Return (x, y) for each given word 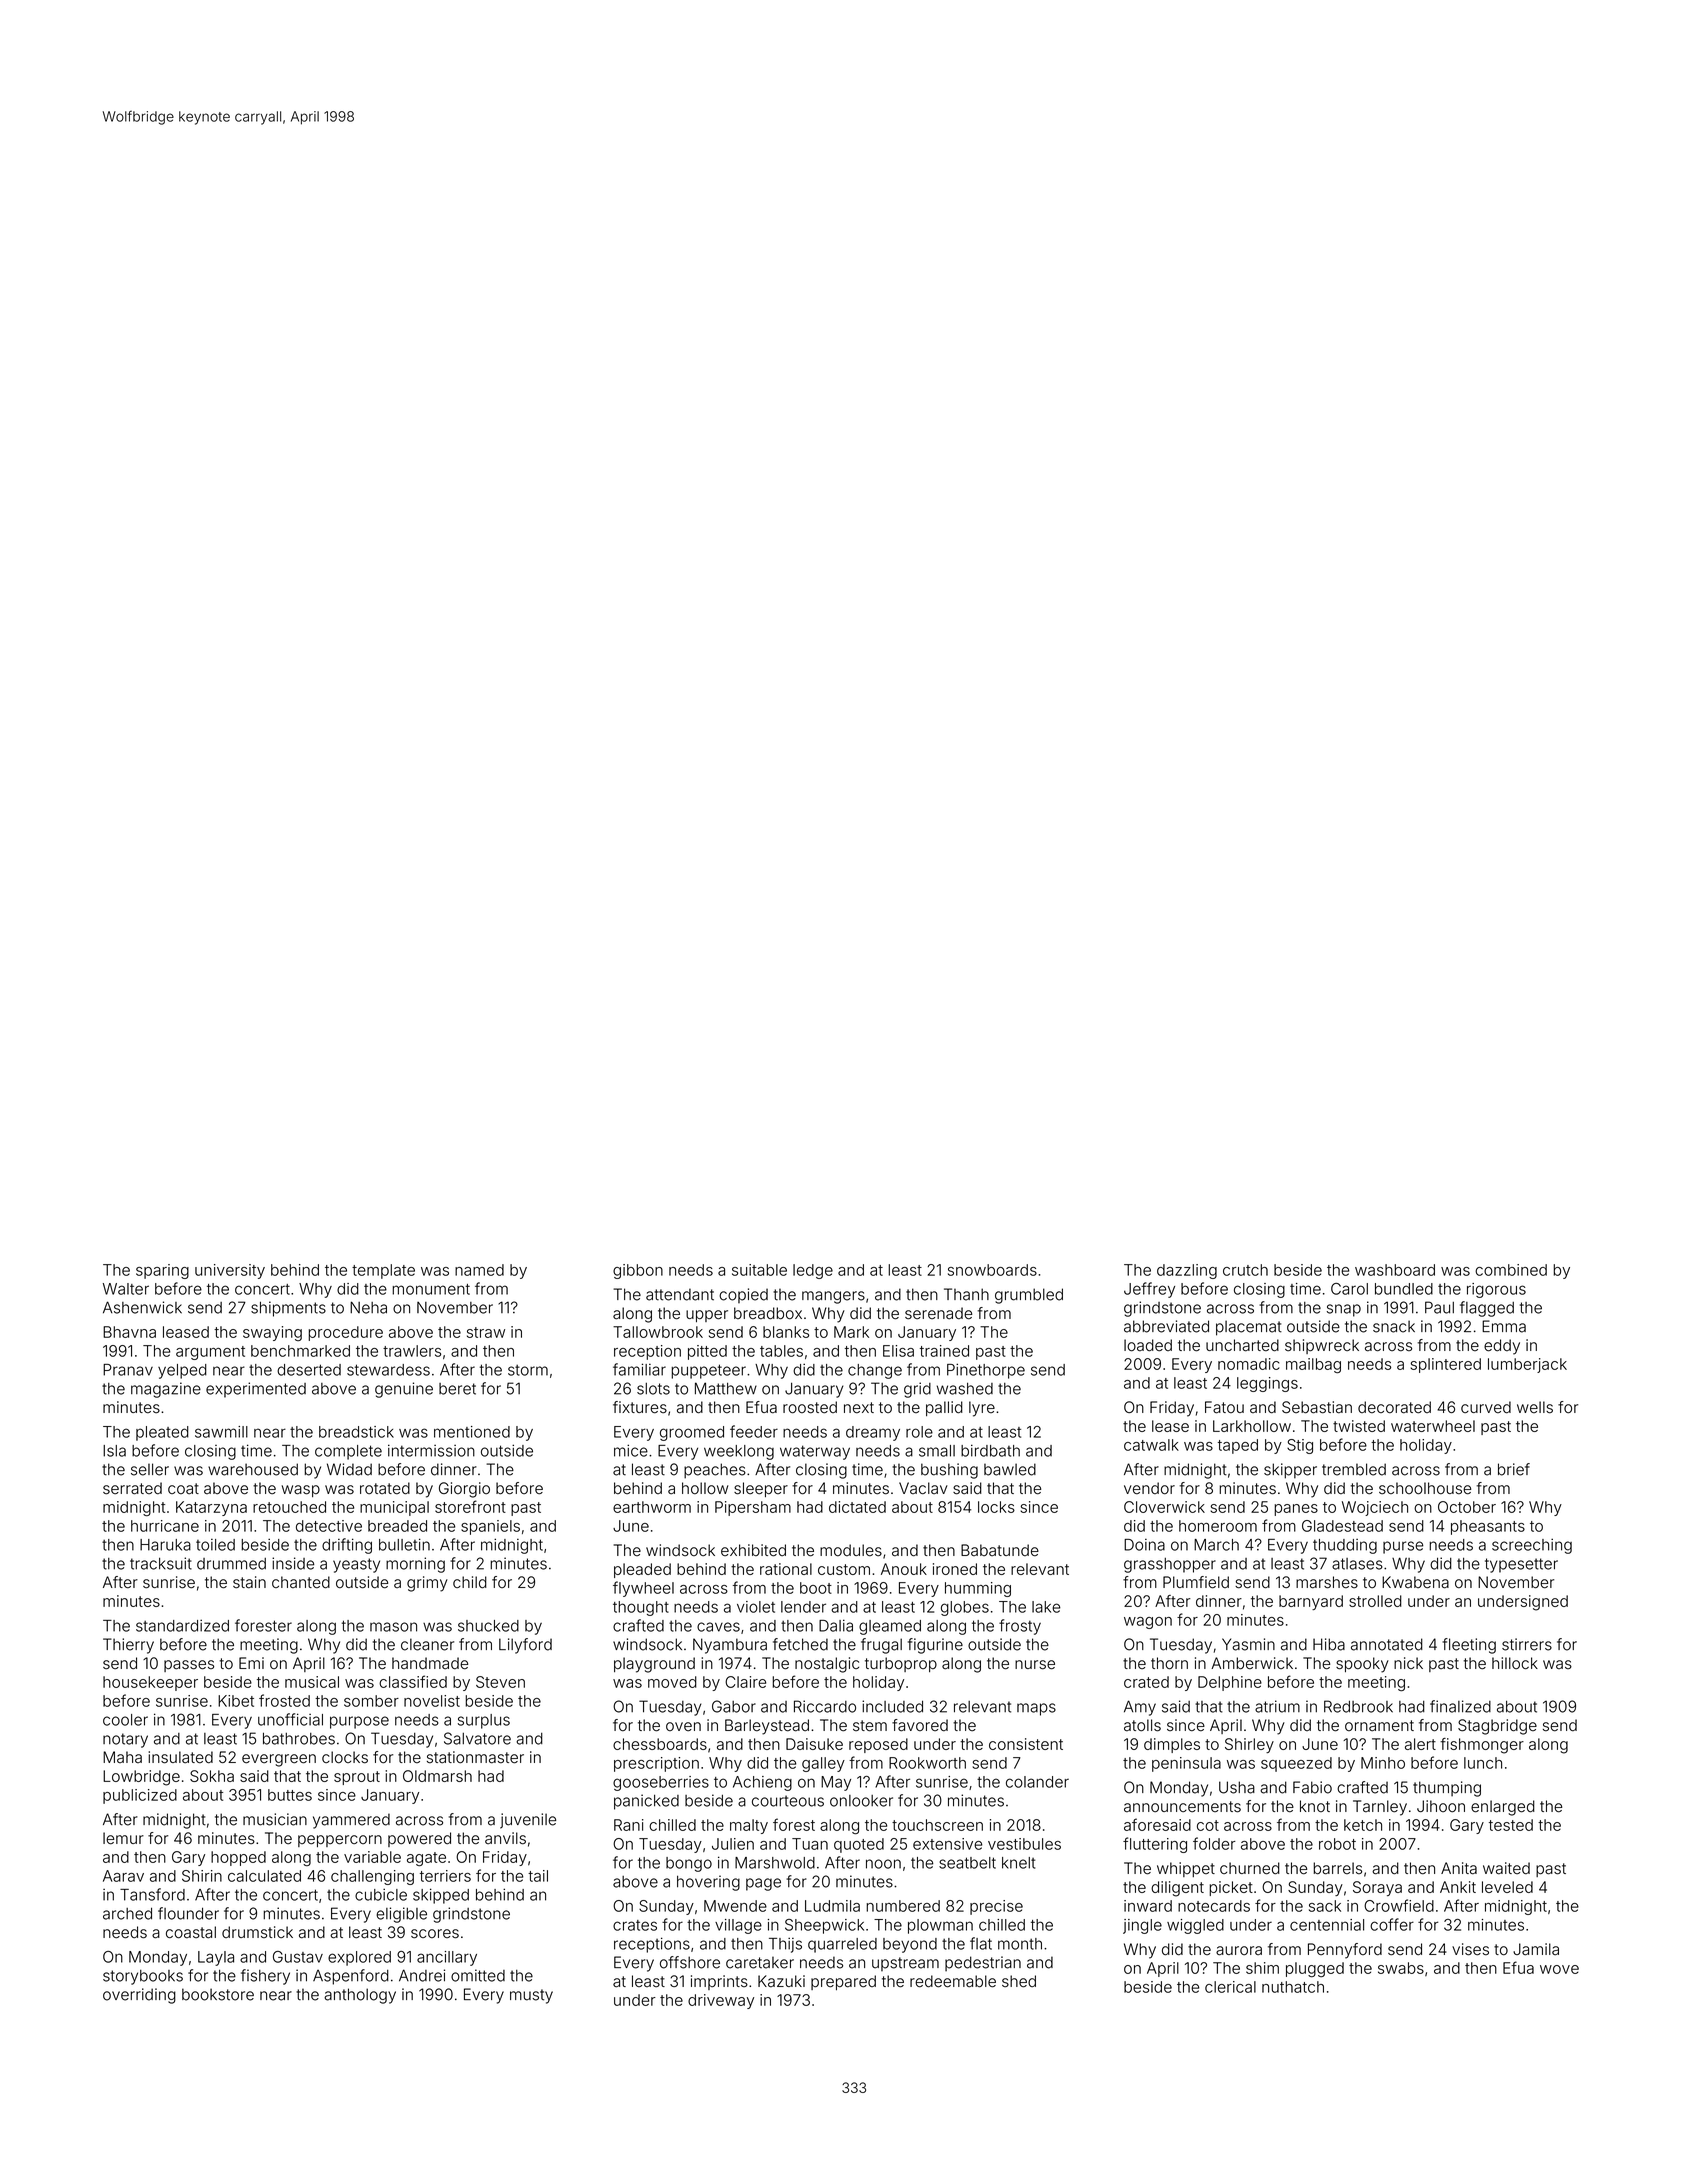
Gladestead (1342, 1526)
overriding (139, 1996)
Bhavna (129, 1332)
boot (816, 1588)
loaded (1148, 1345)
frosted (284, 1700)
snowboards (992, 1270)
